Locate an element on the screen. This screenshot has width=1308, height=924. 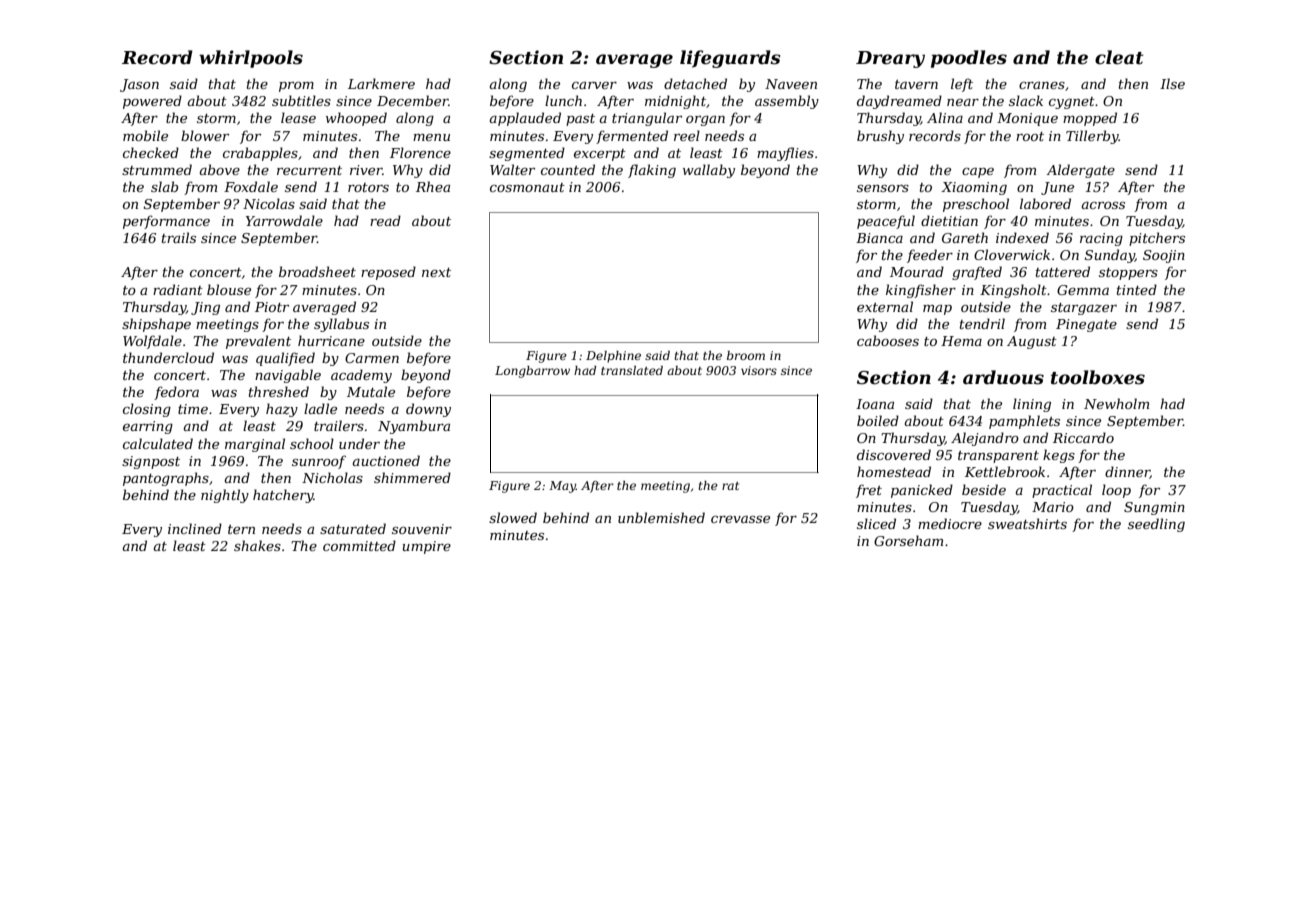
cleat is located at coordinates (1119, 57).
